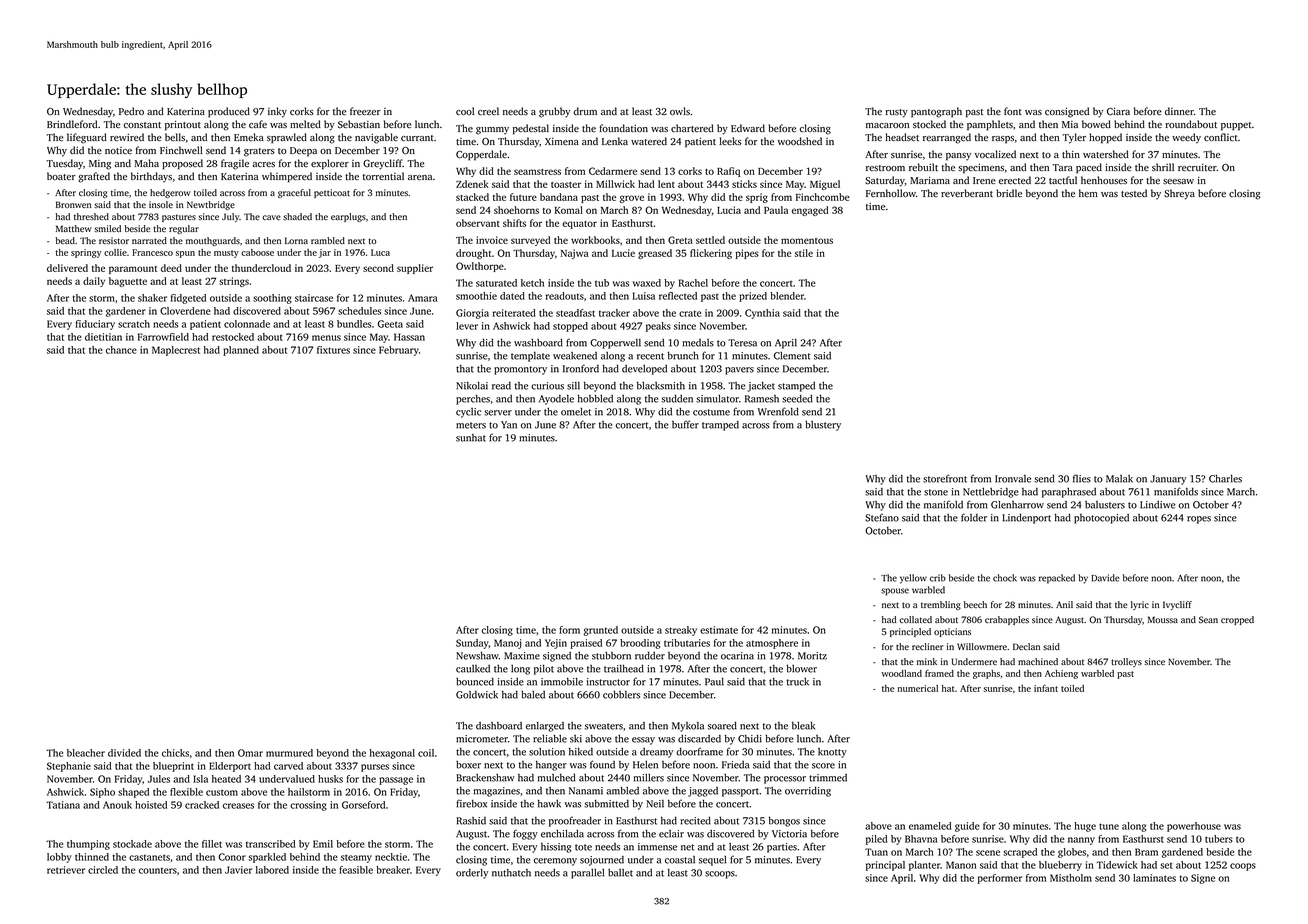 This screenshot has height=924, width=1308. What do you see at coordinates (100, 165) in the screenshot?
I see `Ming` at bounding box center [100, 165].
